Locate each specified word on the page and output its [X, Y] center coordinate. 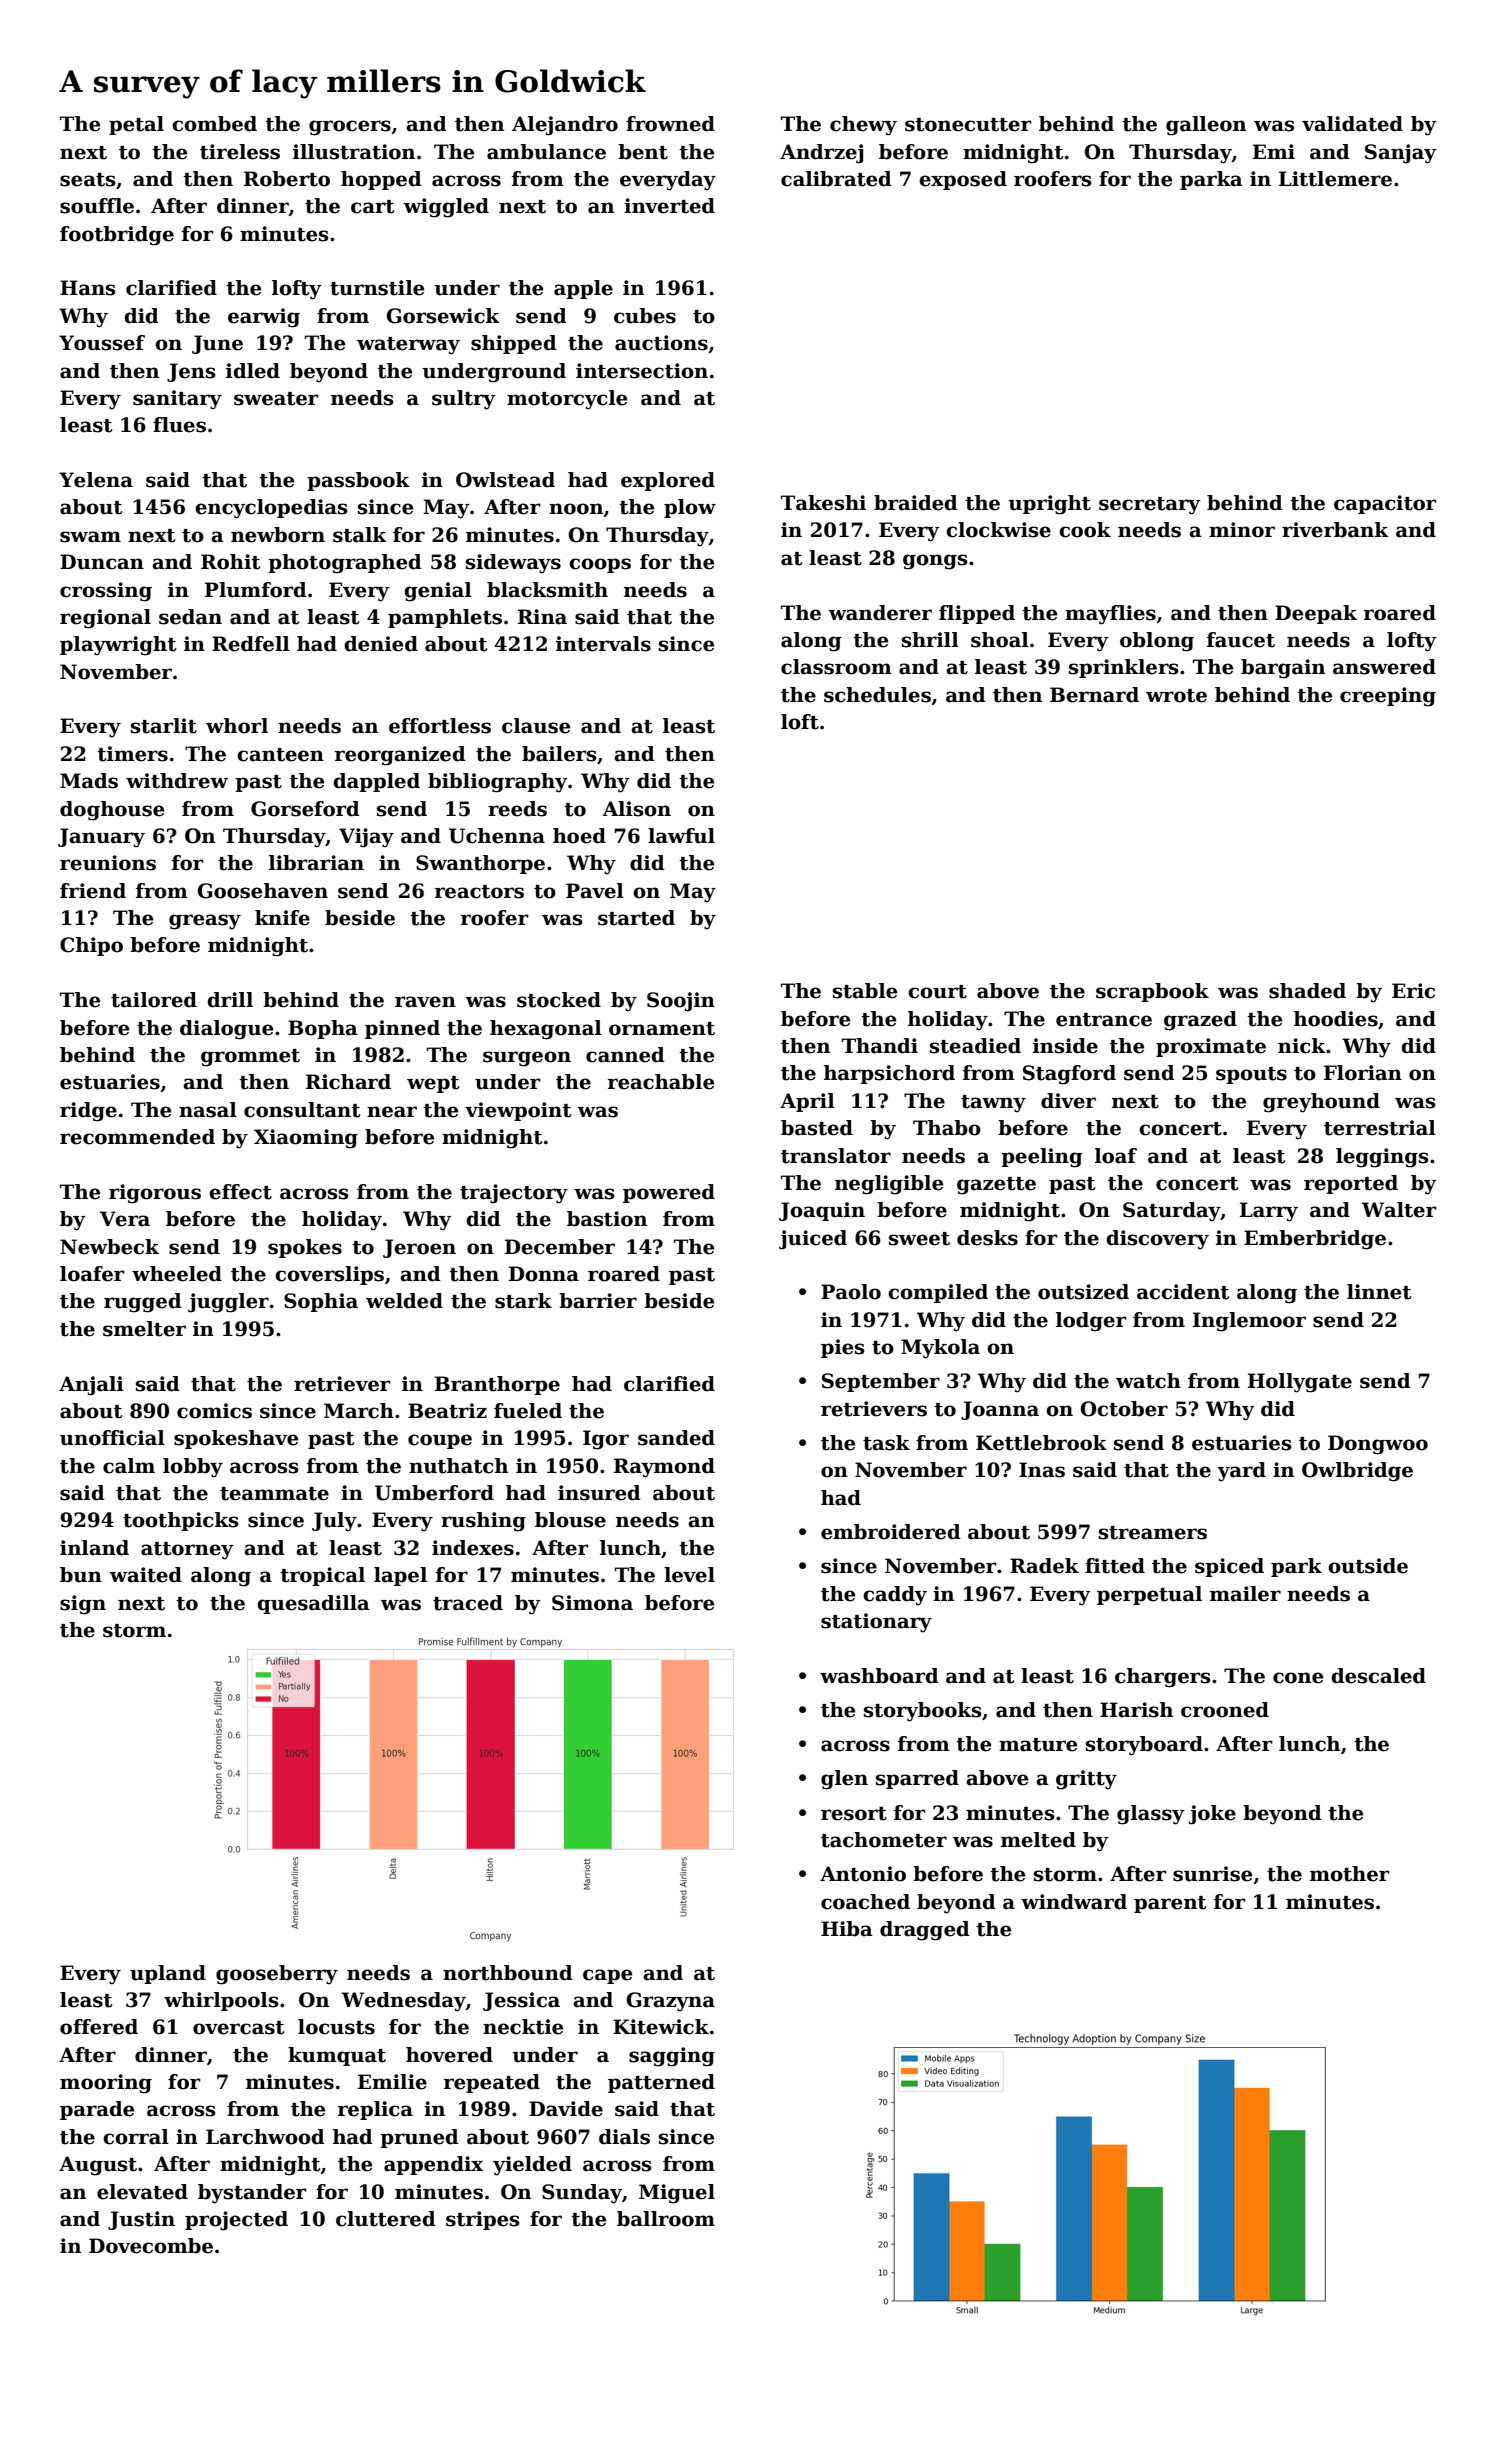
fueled [528, 1411]
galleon [1206, 126]
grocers [350, 128]
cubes [645, 316]
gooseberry [277, 1975]
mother [1350, 1874]
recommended [137, 1137]
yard [1241, 1472]
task [886, 1443]
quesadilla [313, 1604]
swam [90, 537]
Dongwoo [1378, 1445]
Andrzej [821, 154]
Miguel [677, 2194]
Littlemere [1335, 179]
